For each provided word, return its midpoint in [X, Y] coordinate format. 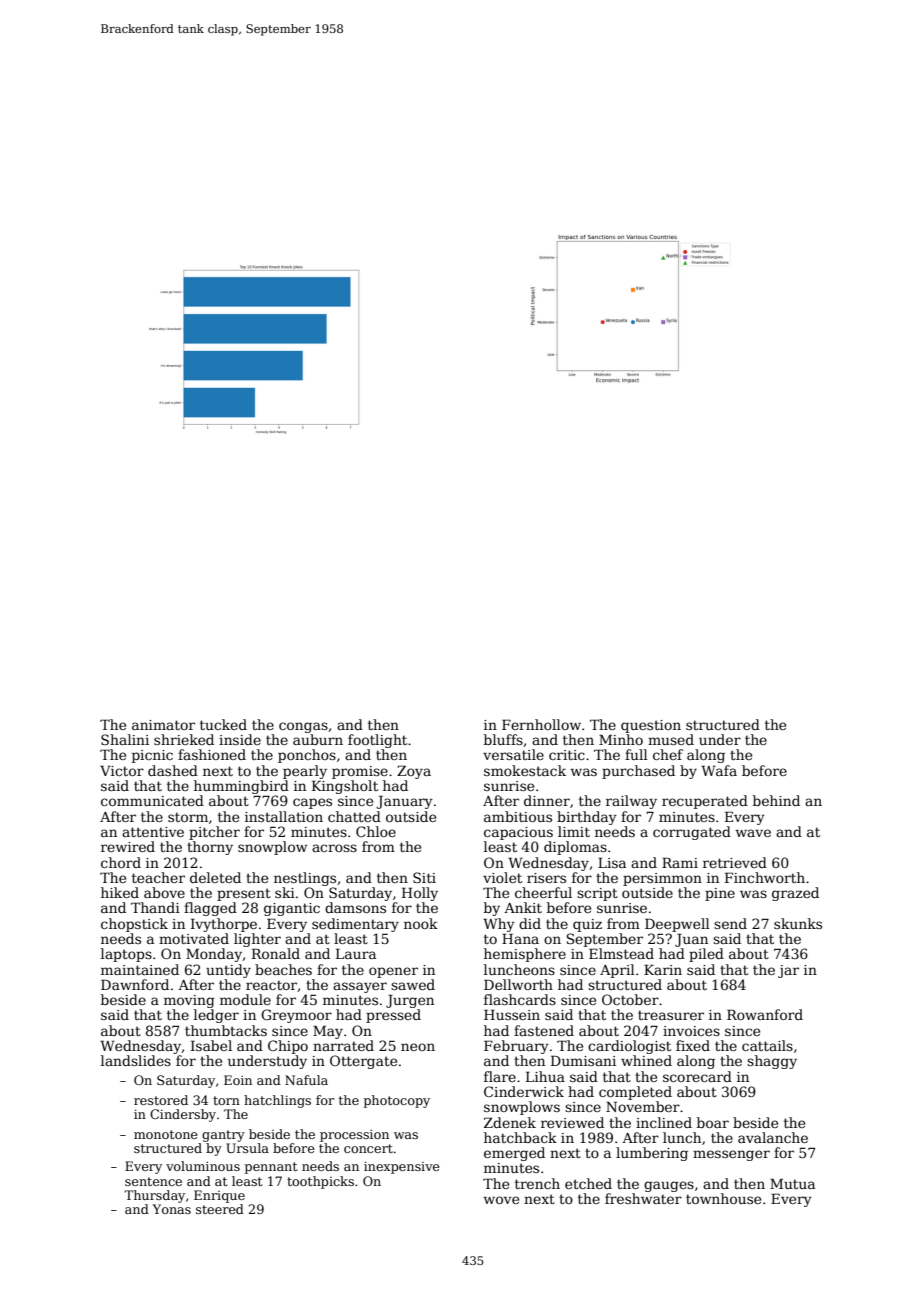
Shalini [125, 739]
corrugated [692, 833]
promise [360, 772]
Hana [520, 938]
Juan [691, 940]
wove [501, 1200]
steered [220, 1209]
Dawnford [135, 984]
